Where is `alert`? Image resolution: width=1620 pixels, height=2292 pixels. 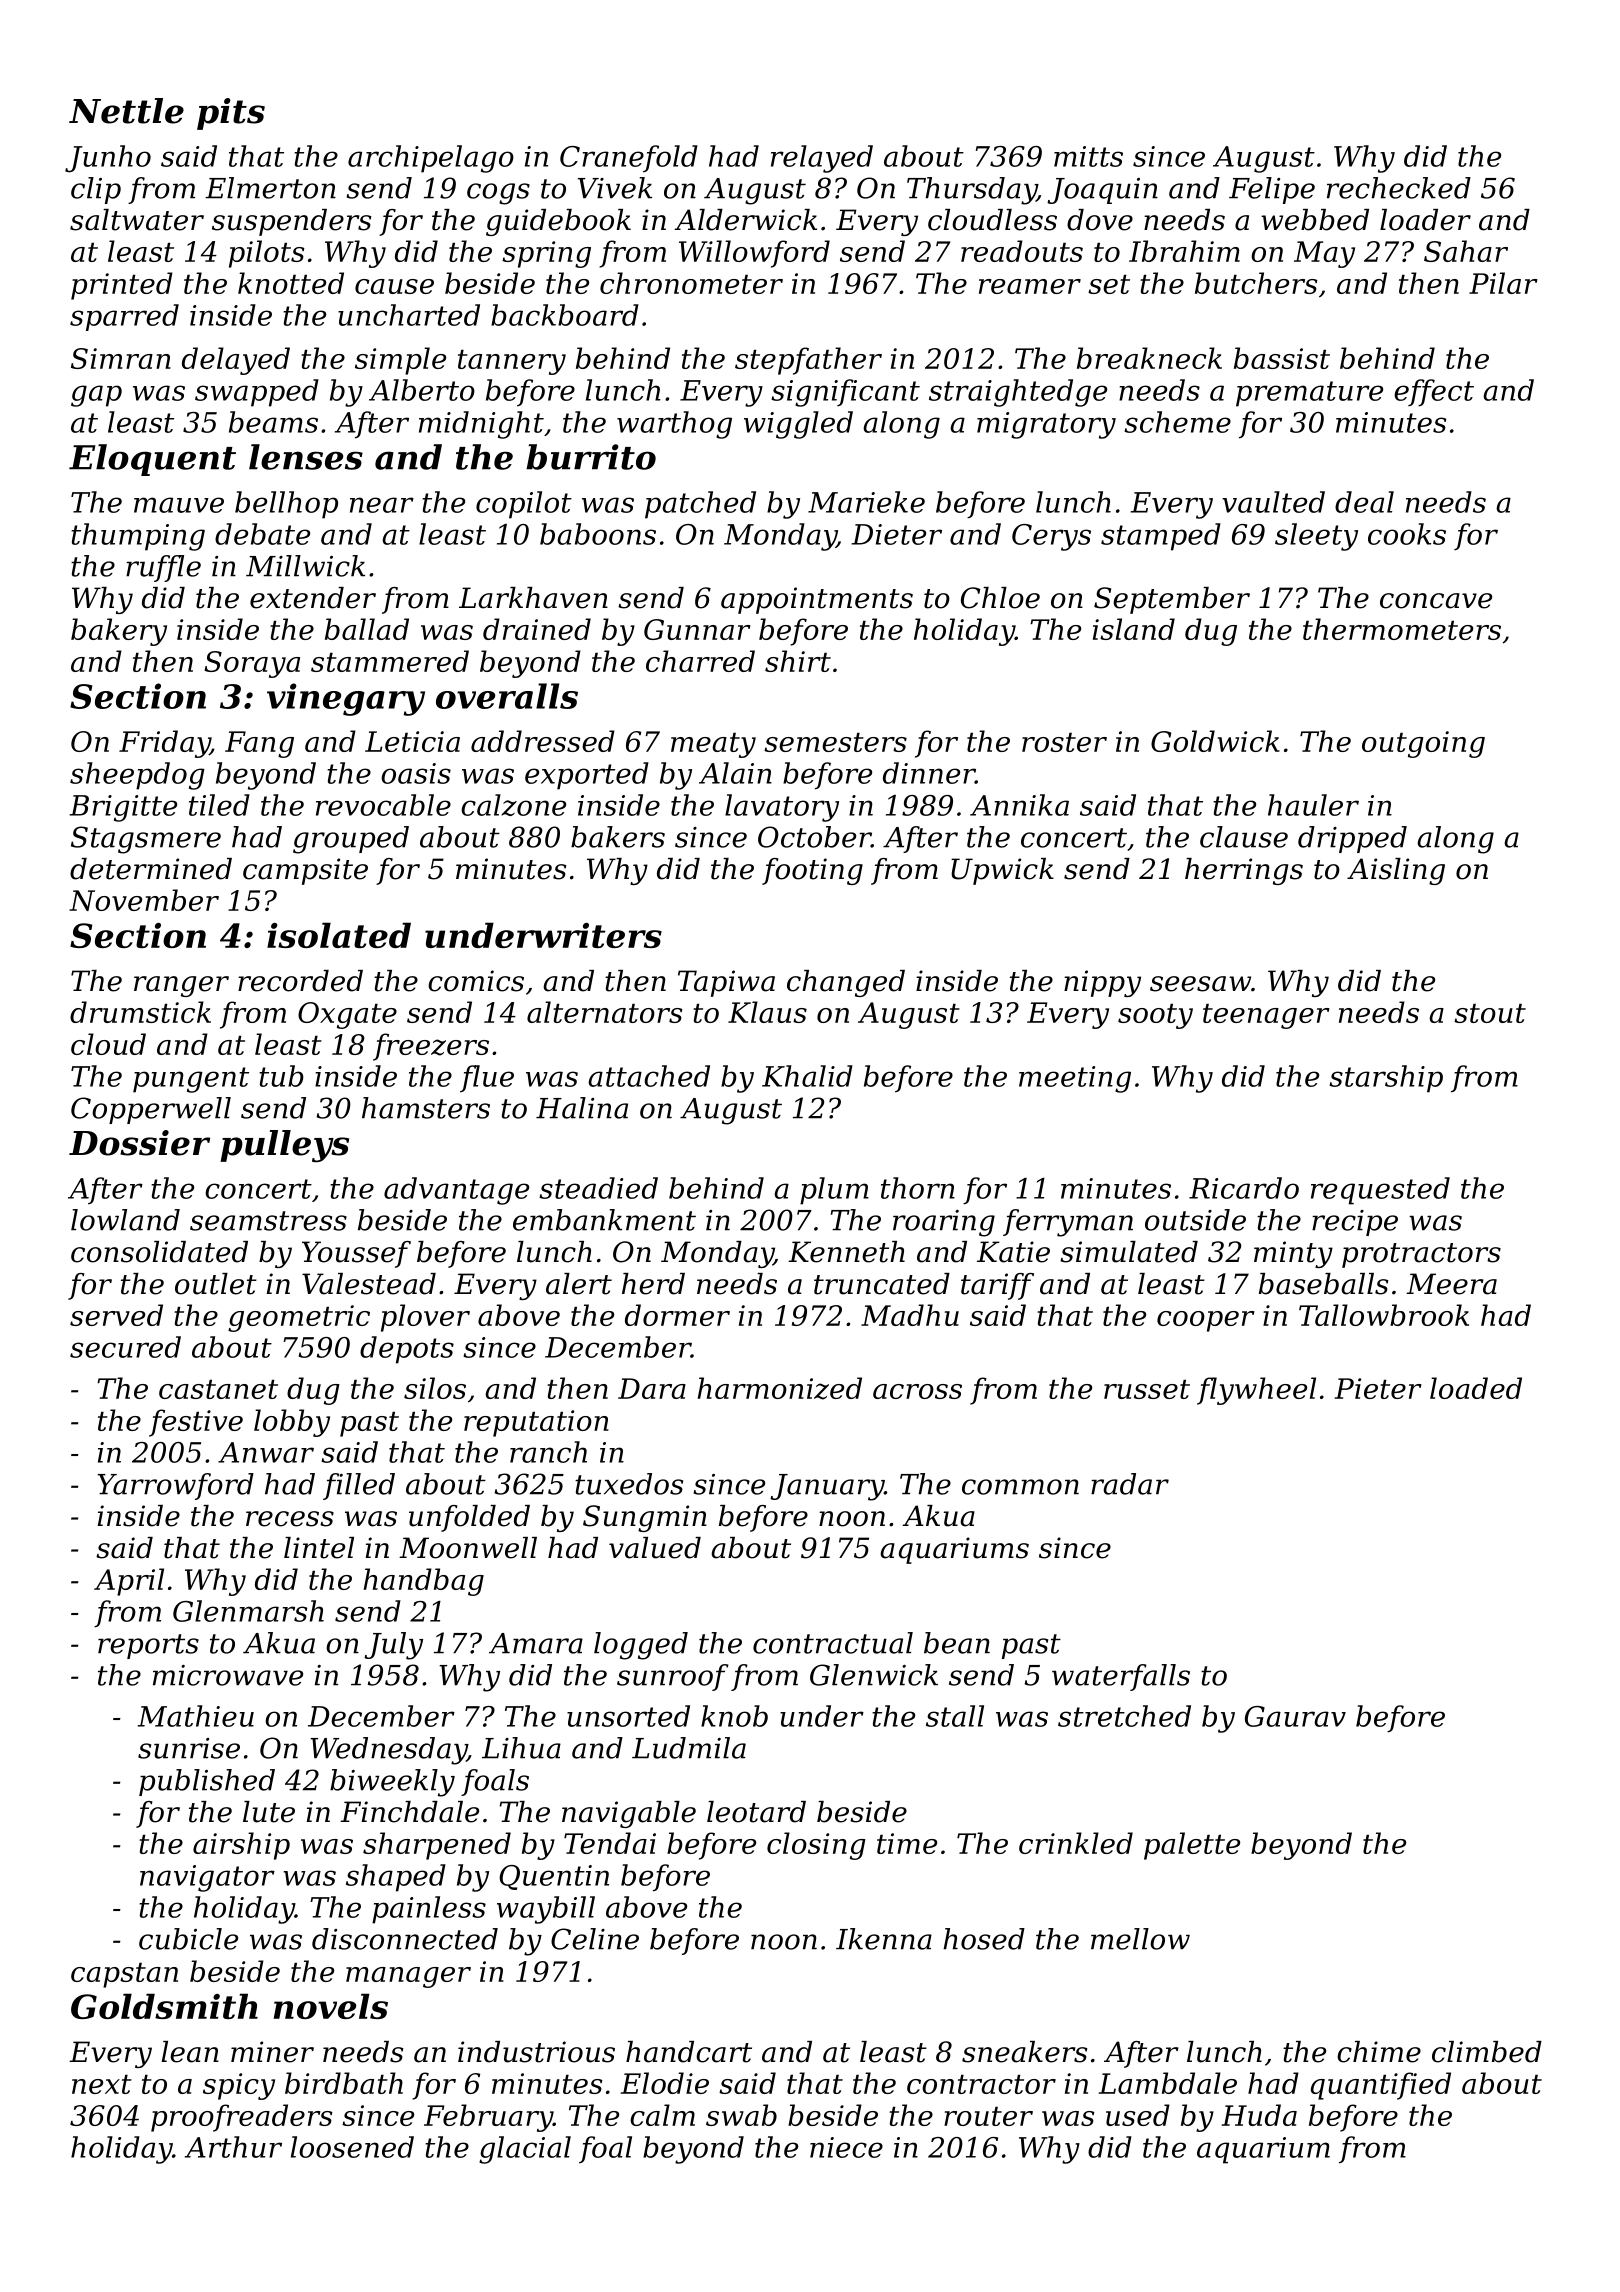
alert is located at coordinates (579, 1284).
